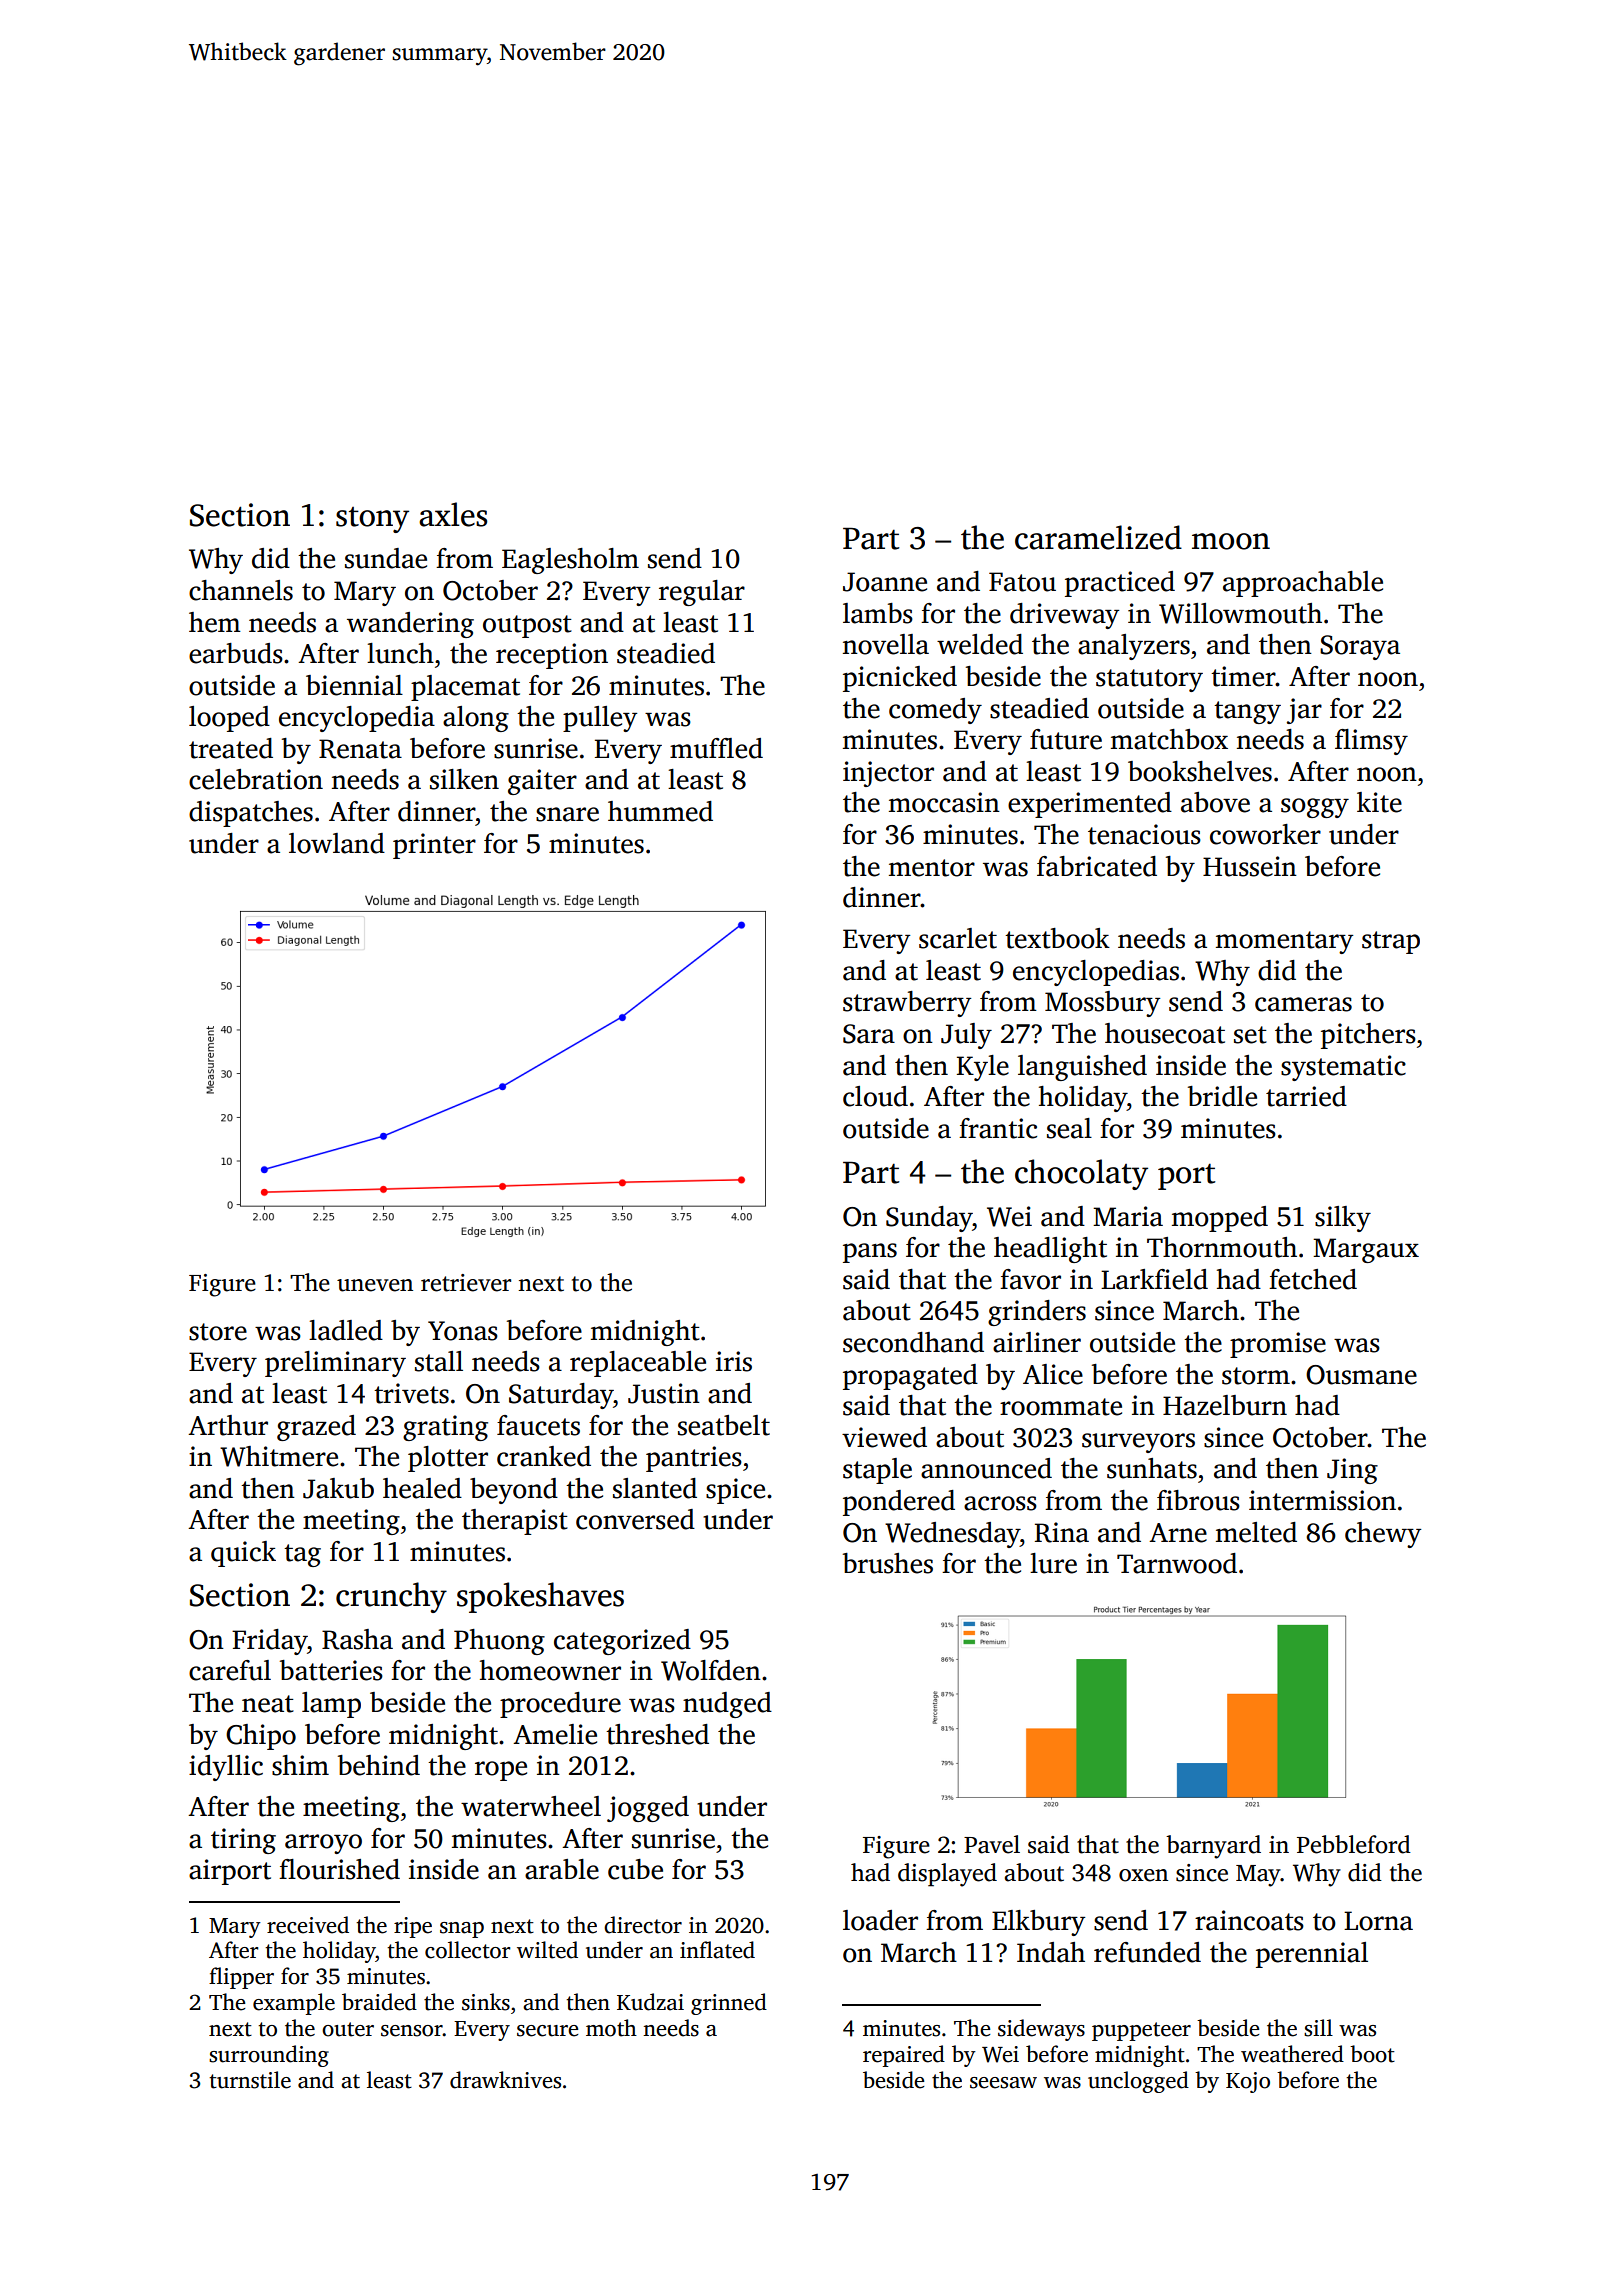  Describe the element at coordinates (515, 1522) in the document. I see `therapist` at that location.
